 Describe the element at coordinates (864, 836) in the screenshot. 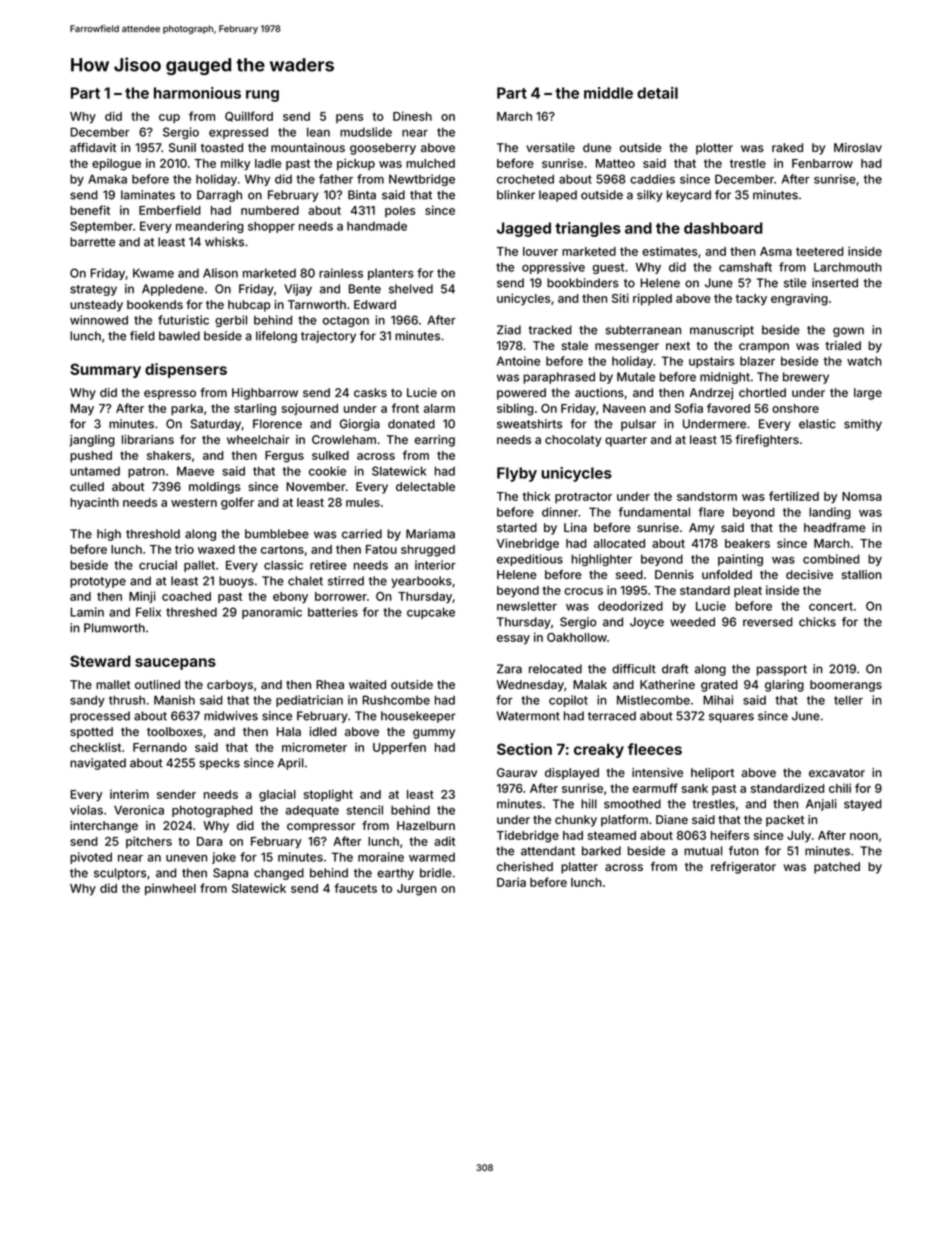

I see `noon` at that location.
